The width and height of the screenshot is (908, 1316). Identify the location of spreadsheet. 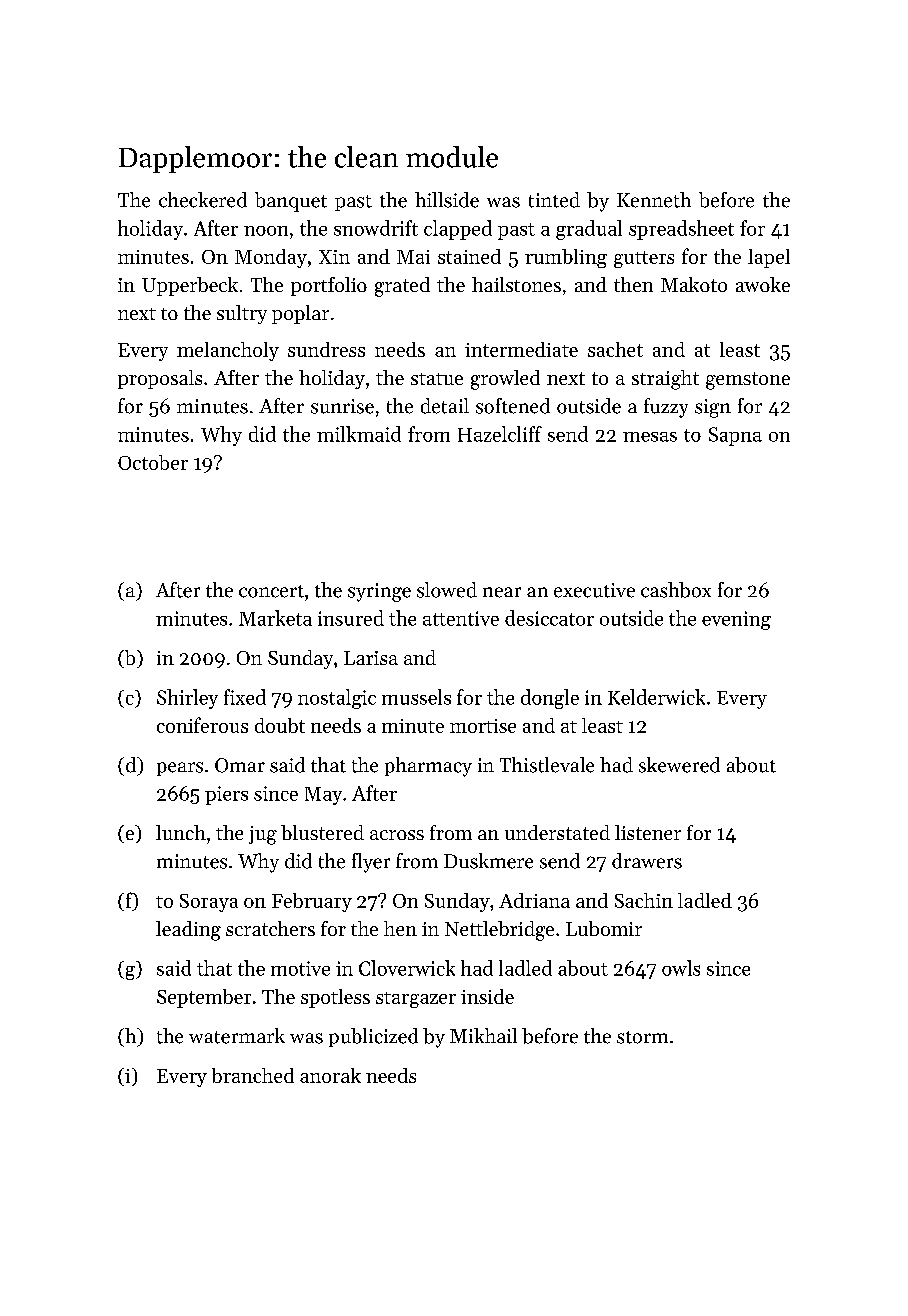
(681, 230).
